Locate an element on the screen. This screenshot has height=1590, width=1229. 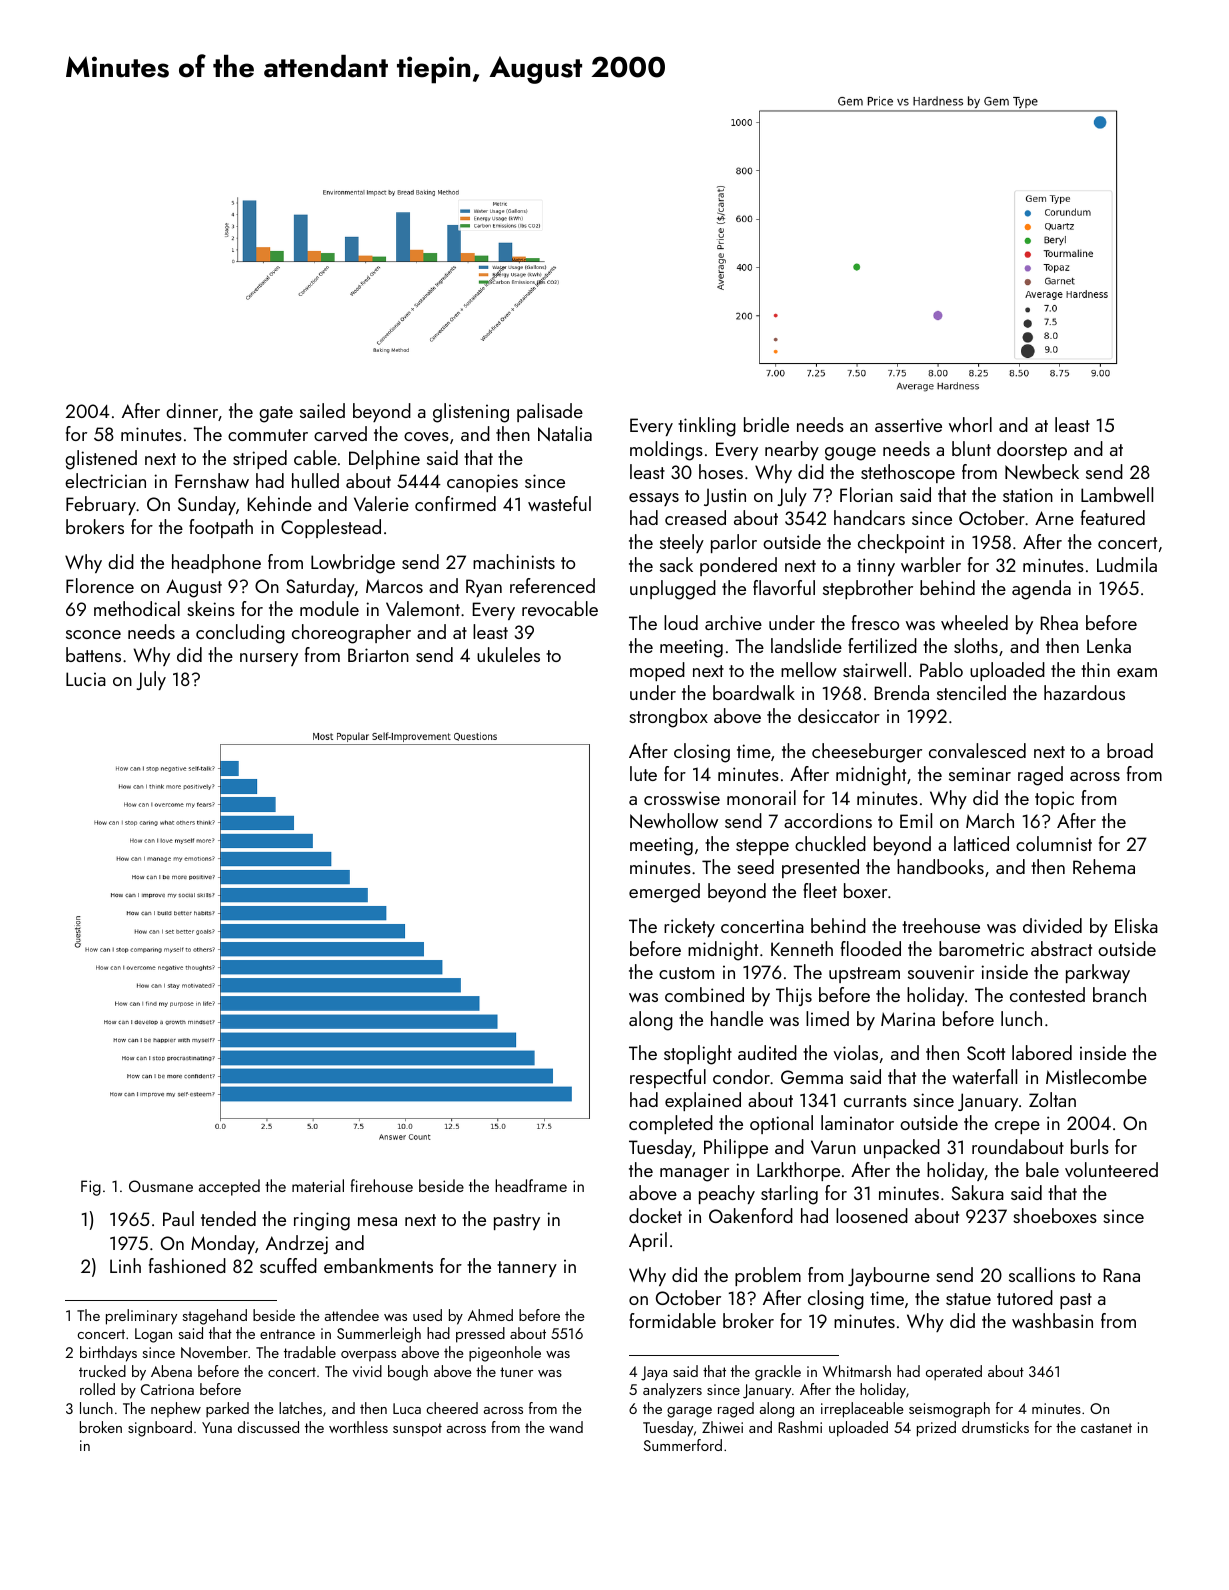
lute is located at coordinates (643, 773).
